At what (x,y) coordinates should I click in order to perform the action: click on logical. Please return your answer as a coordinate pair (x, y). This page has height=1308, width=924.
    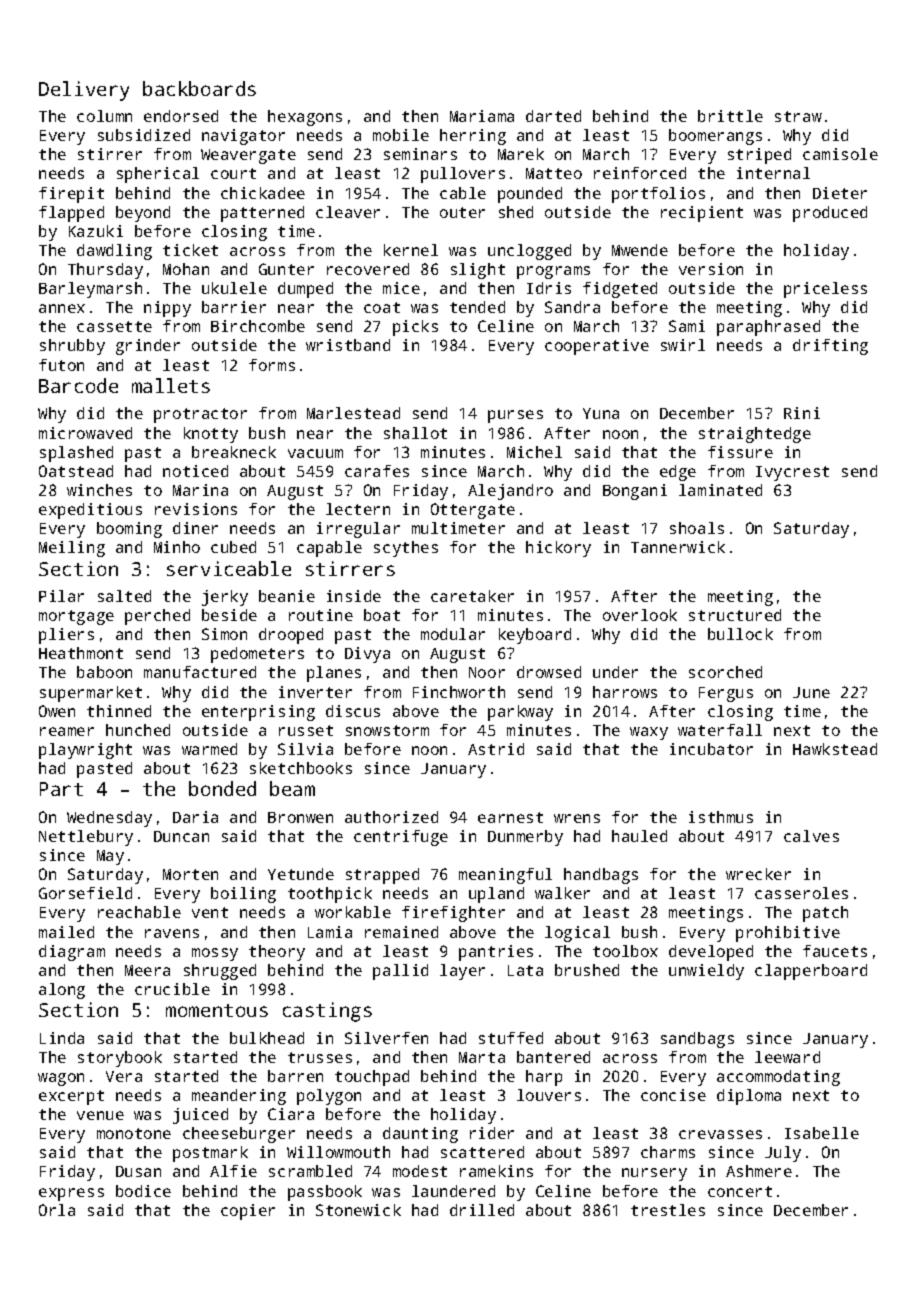
    Looking at the image, I should click on (577, 934).
